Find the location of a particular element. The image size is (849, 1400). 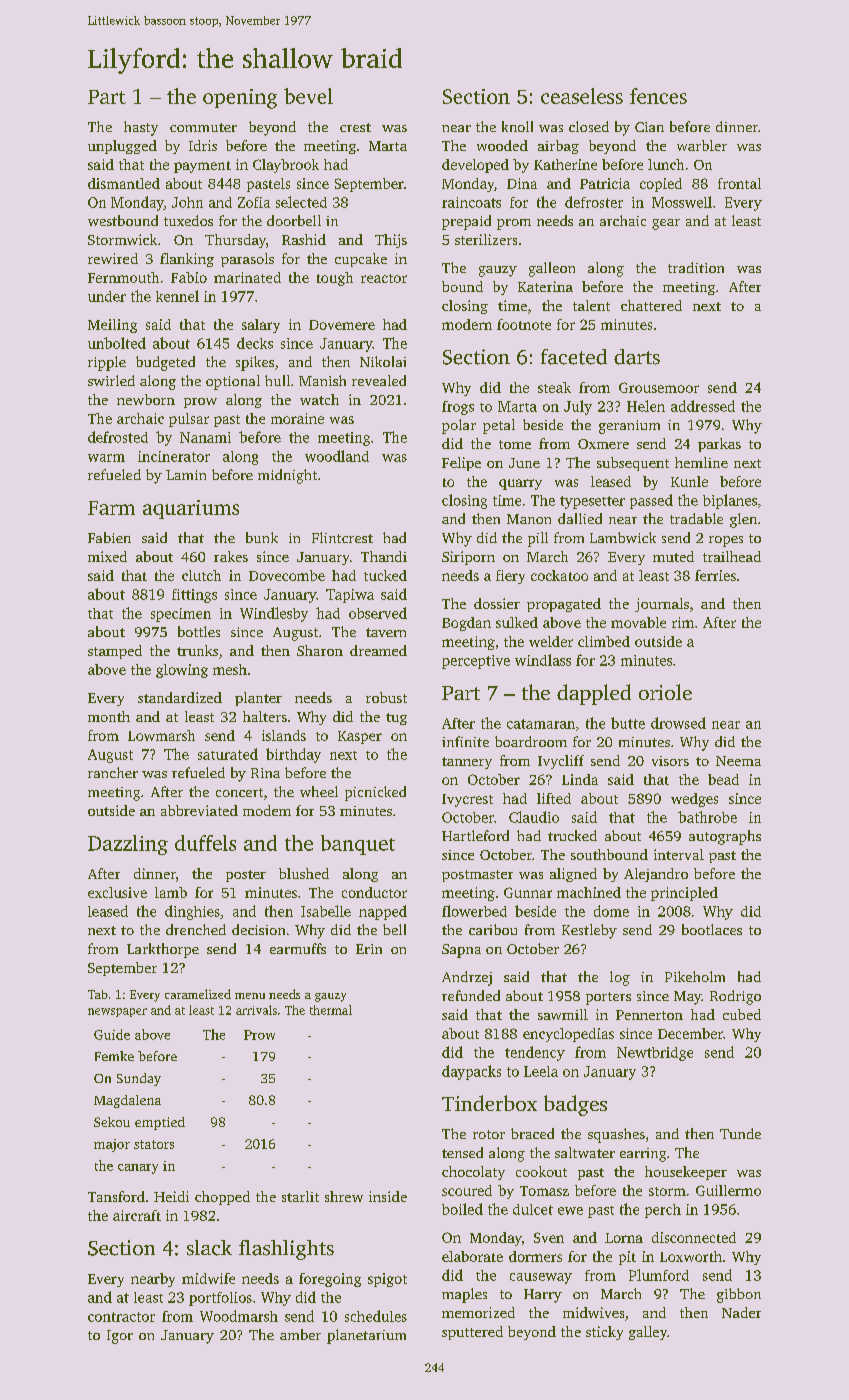

Nader is located at coordinates (741, 1312).
